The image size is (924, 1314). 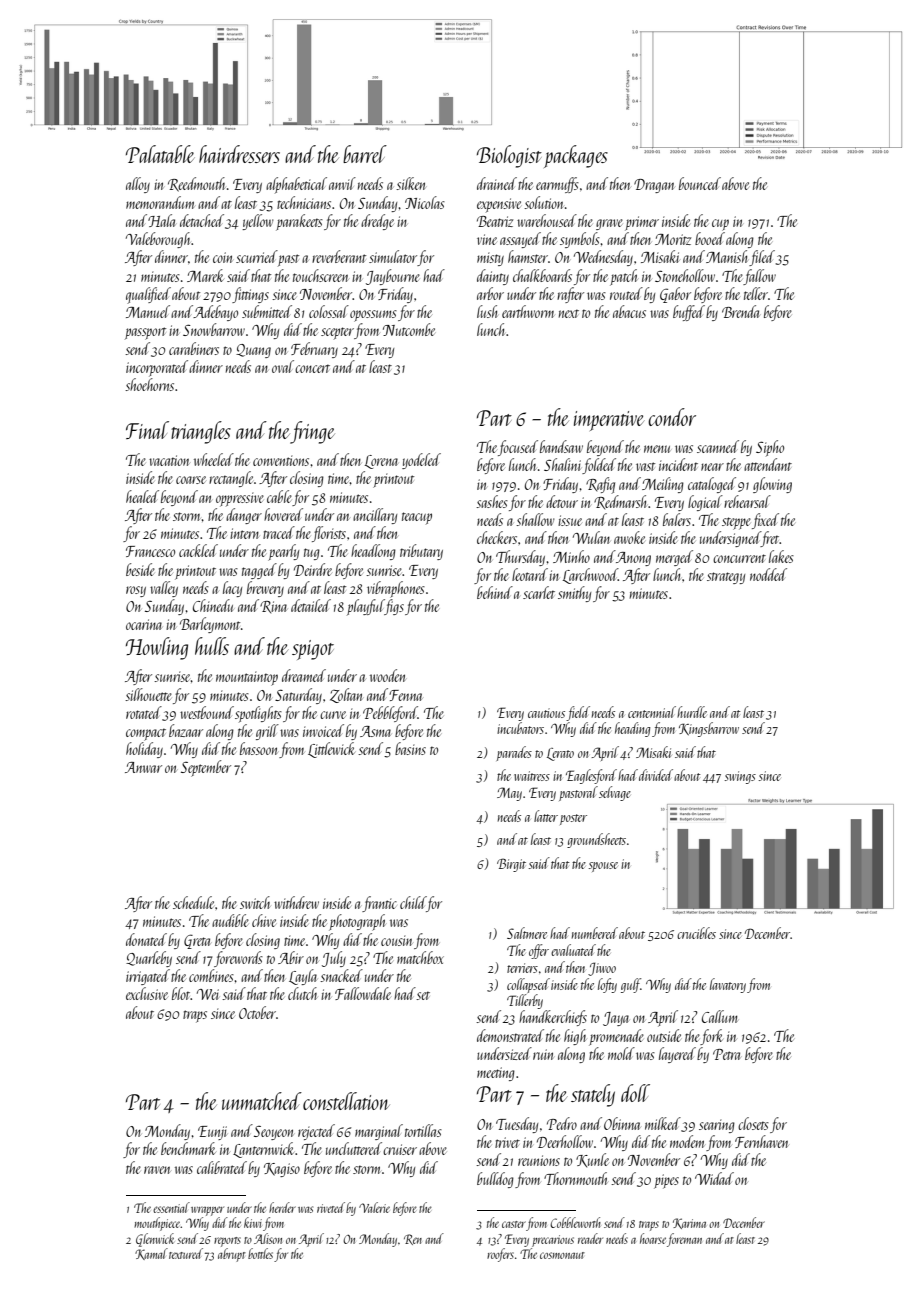 I want to click on glowing, so click(x=772, y=485).
